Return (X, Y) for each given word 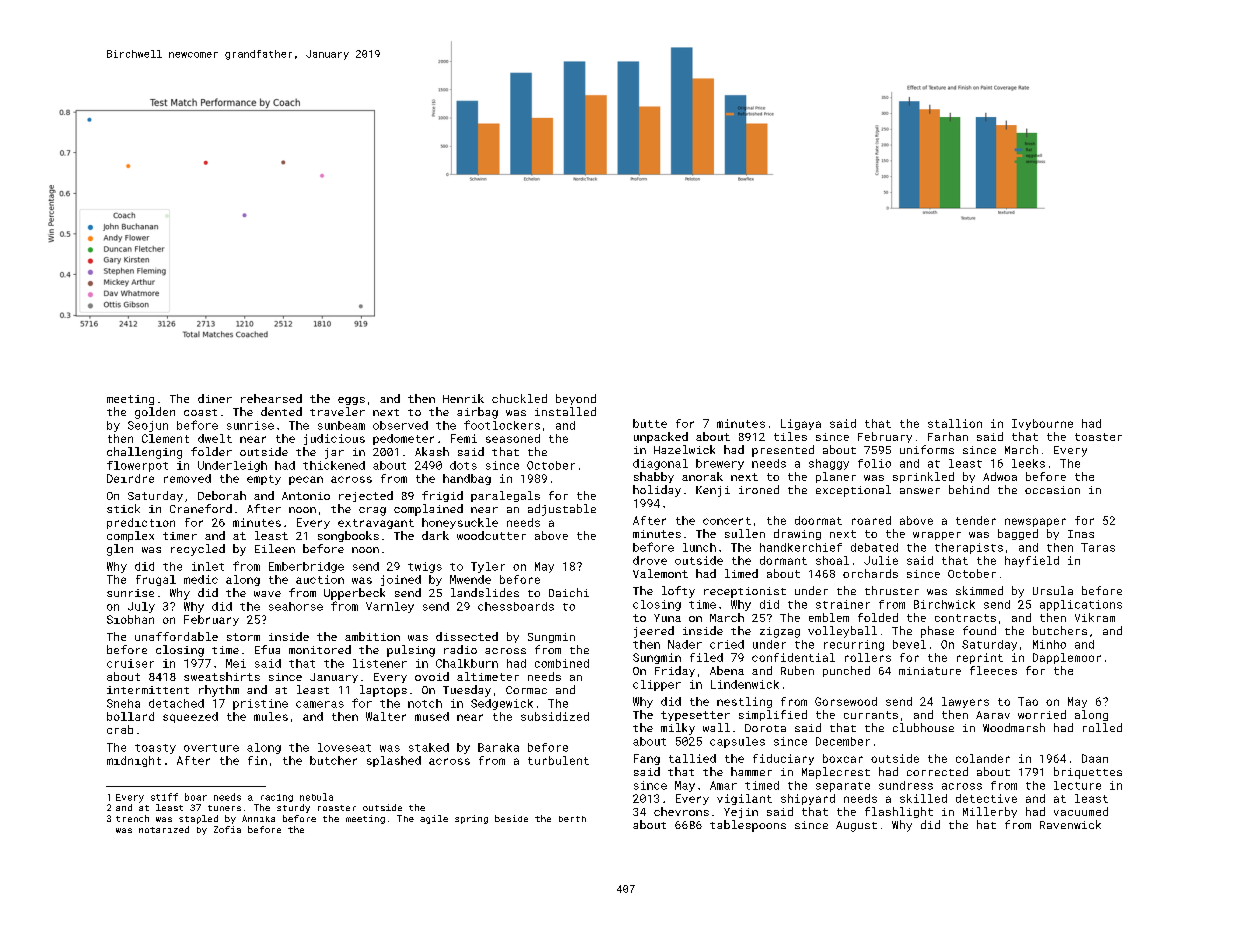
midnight (134, 761)
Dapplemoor (1067, 658)
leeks (1028, 463)
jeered (654, 632)
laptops (383, 691)
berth (572, 819)
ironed (759, 489)
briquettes (1088, 773)
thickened (334, 465)
